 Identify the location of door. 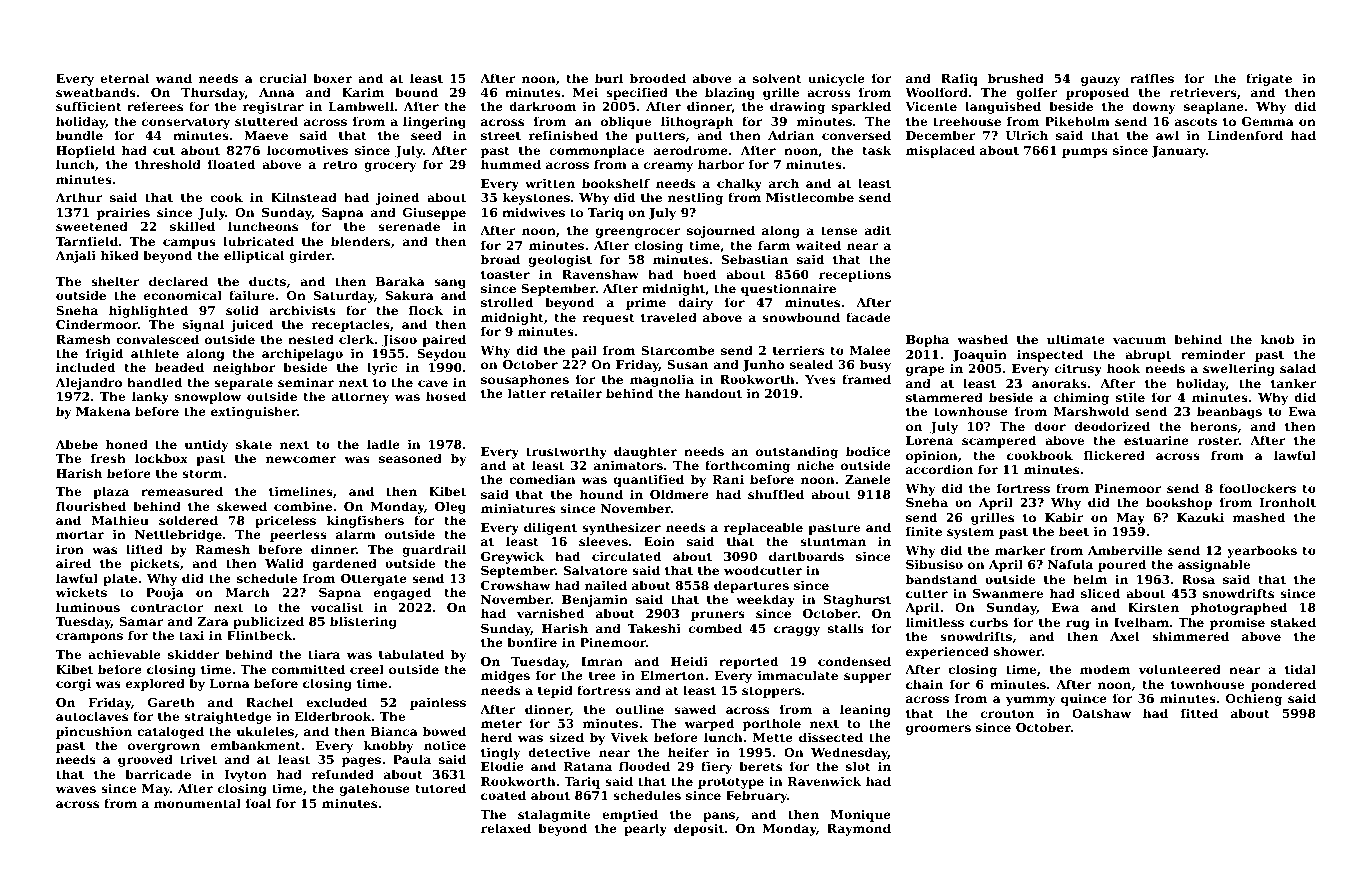
(1050, 426).
